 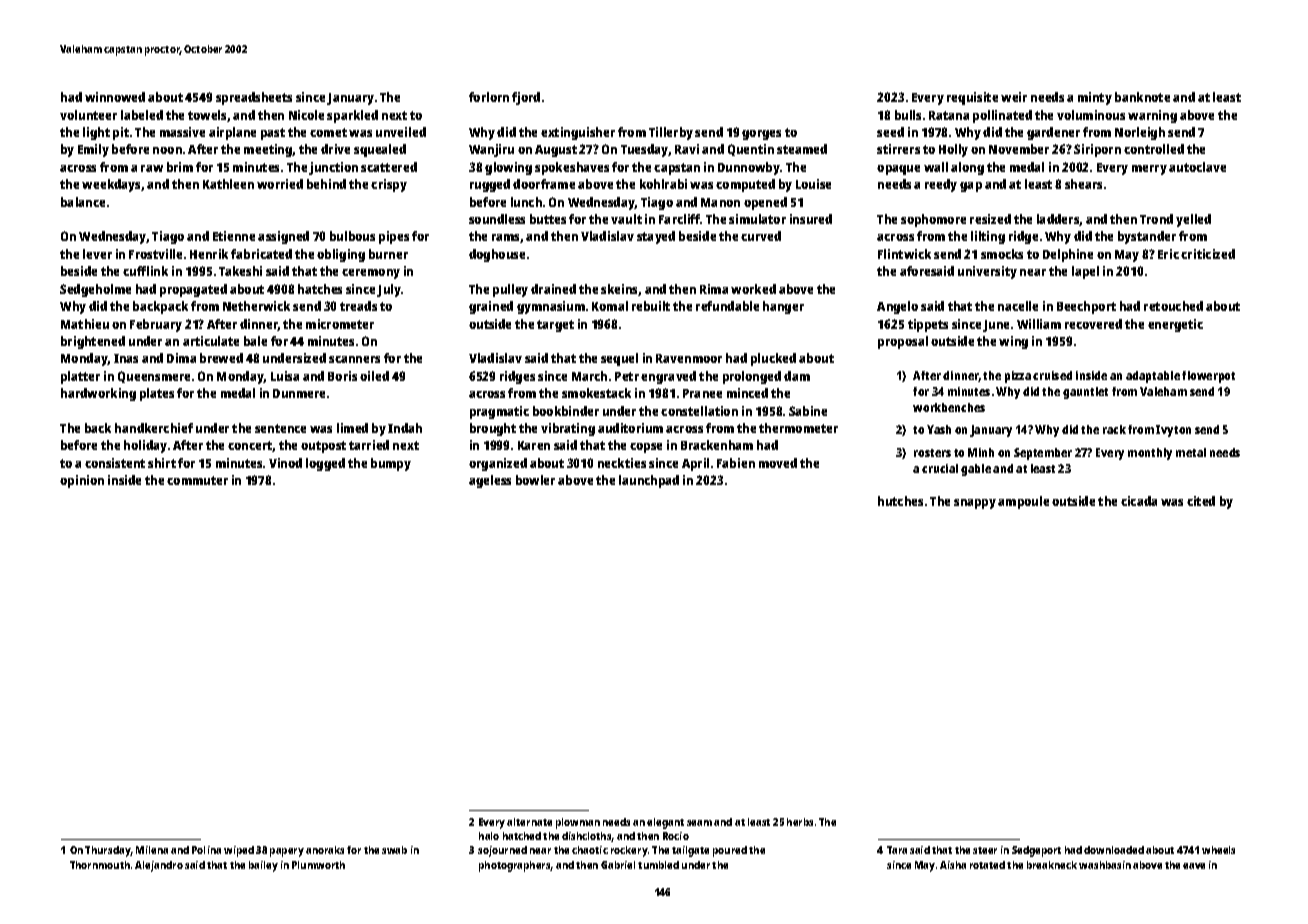 I want to click on retouched, so click(x=1173, y=306).
